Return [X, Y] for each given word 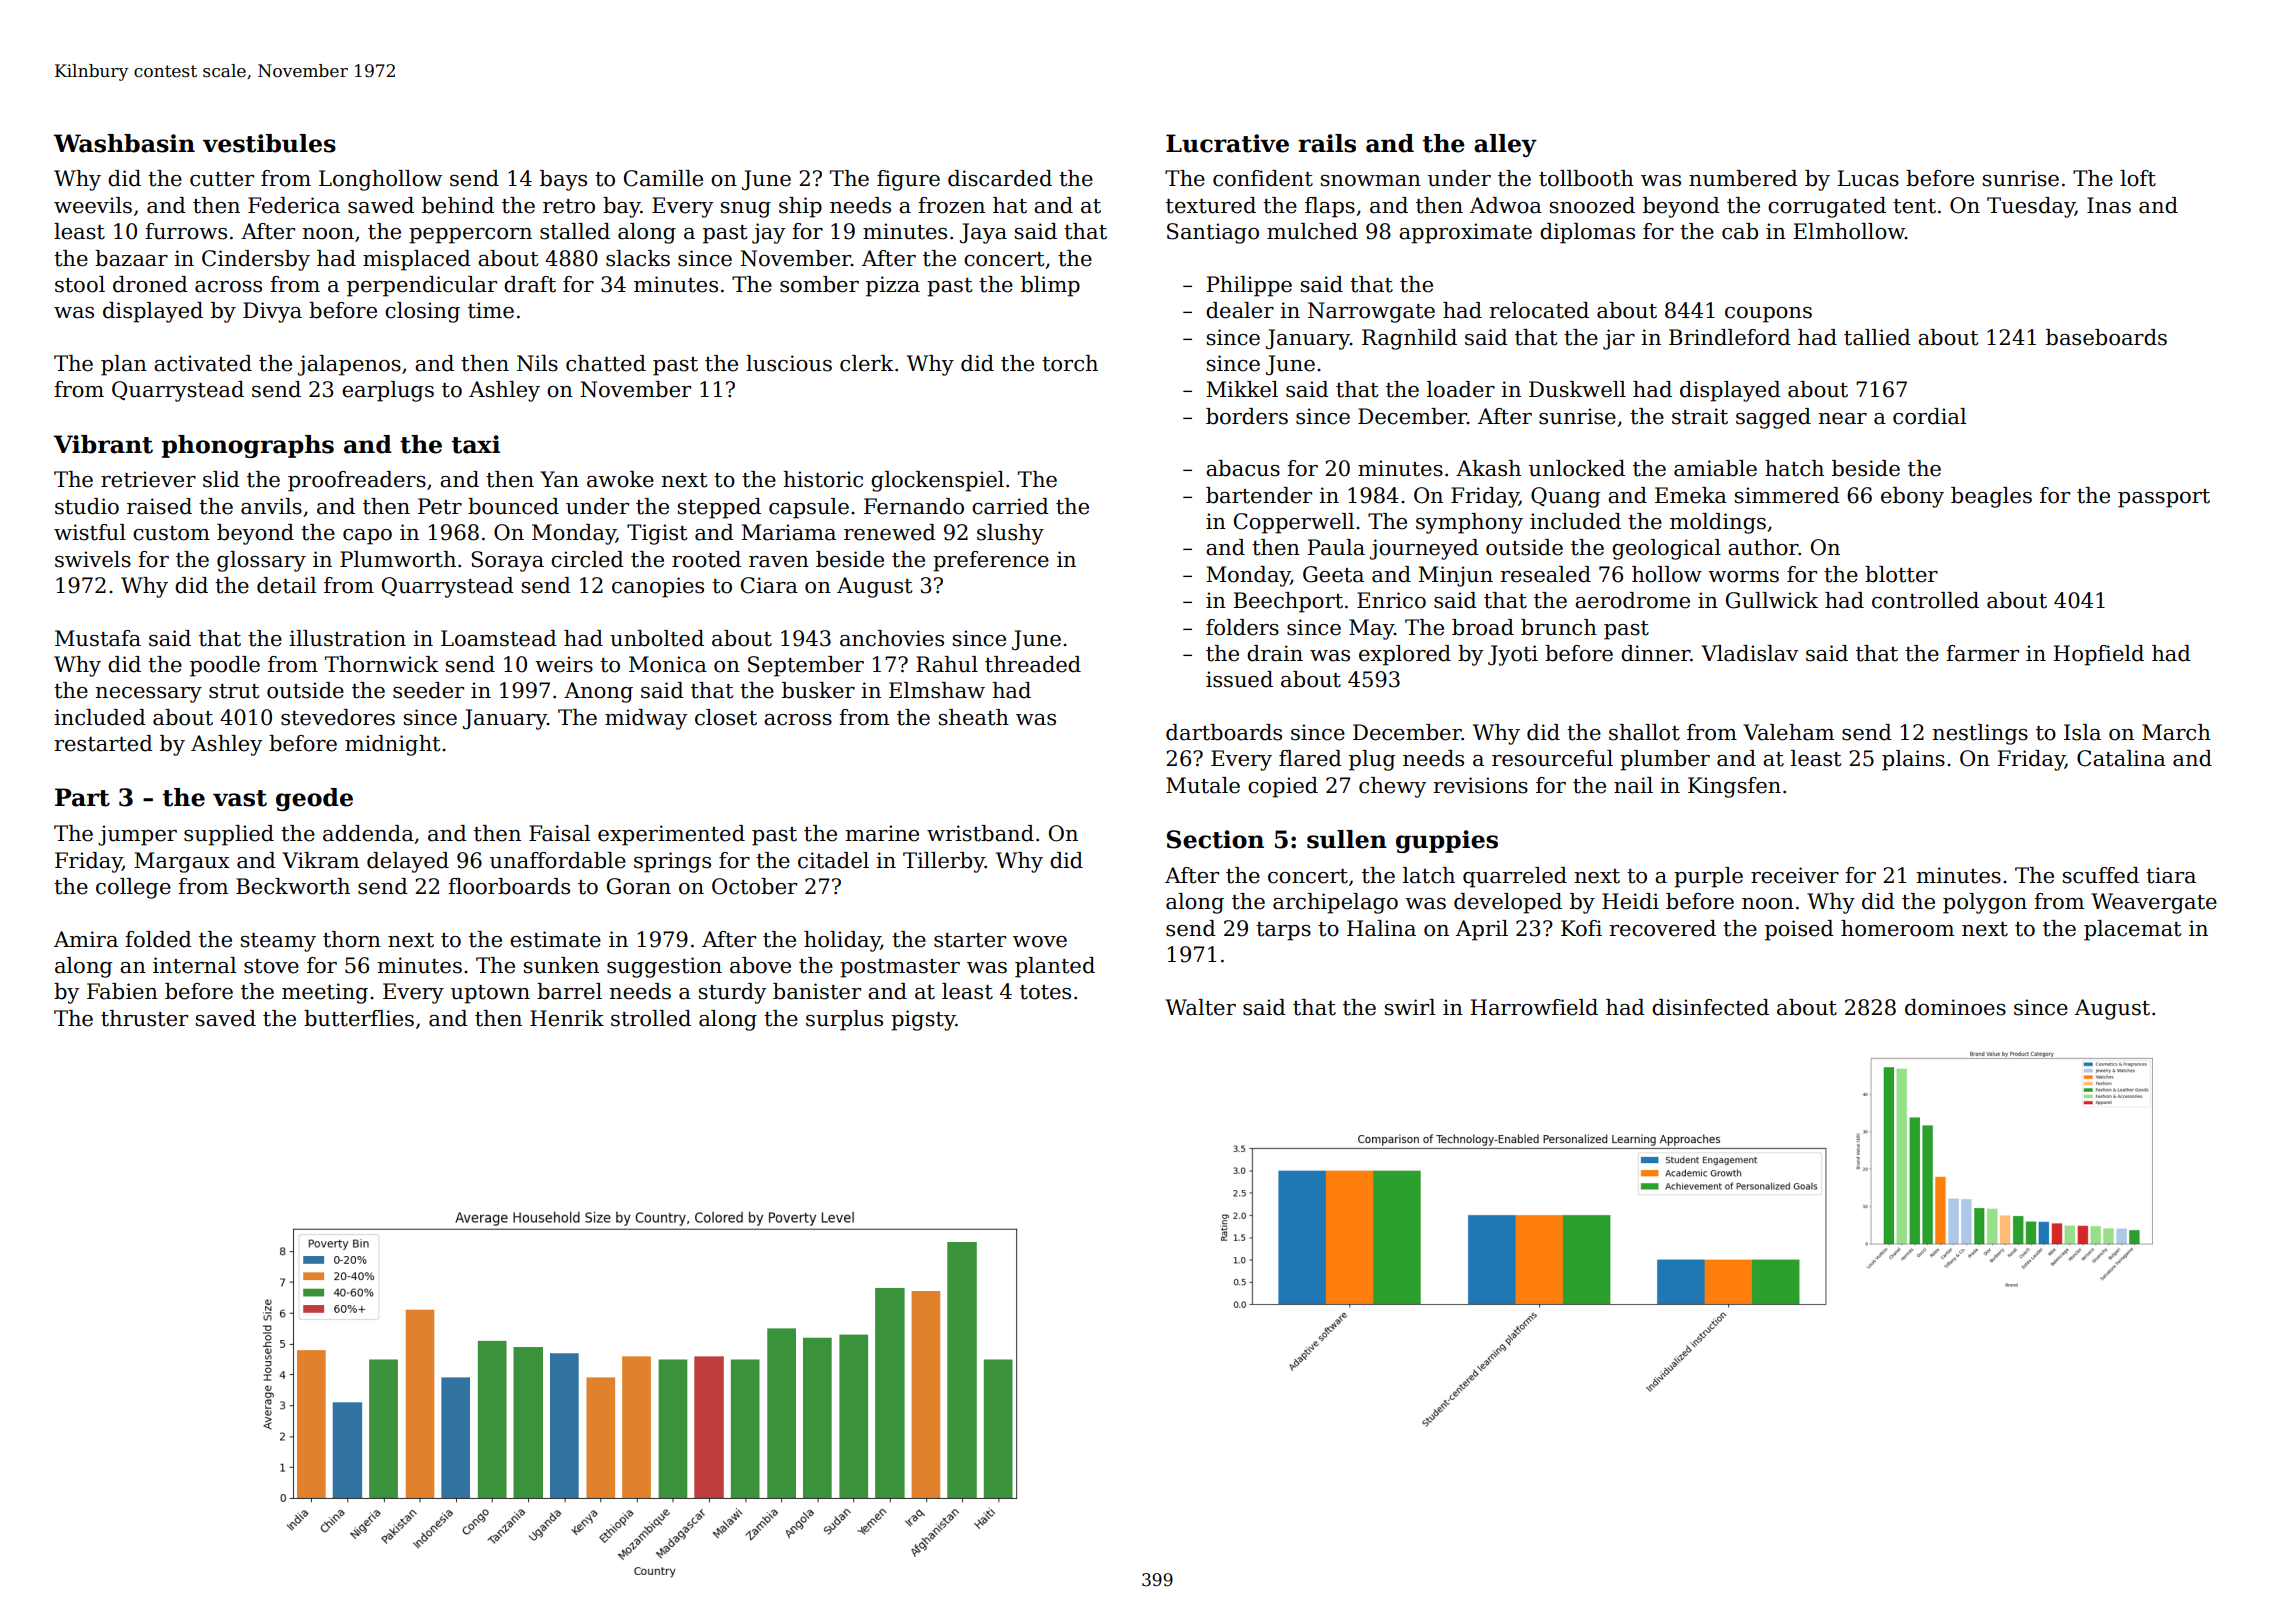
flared [1310, 758]
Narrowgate [1371, 312]
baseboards [2106, 337]
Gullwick [1772, 600]
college [133, 888]
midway [646, 719]
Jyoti [1513, 655]
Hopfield [2098, 655]
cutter [222, 179]
